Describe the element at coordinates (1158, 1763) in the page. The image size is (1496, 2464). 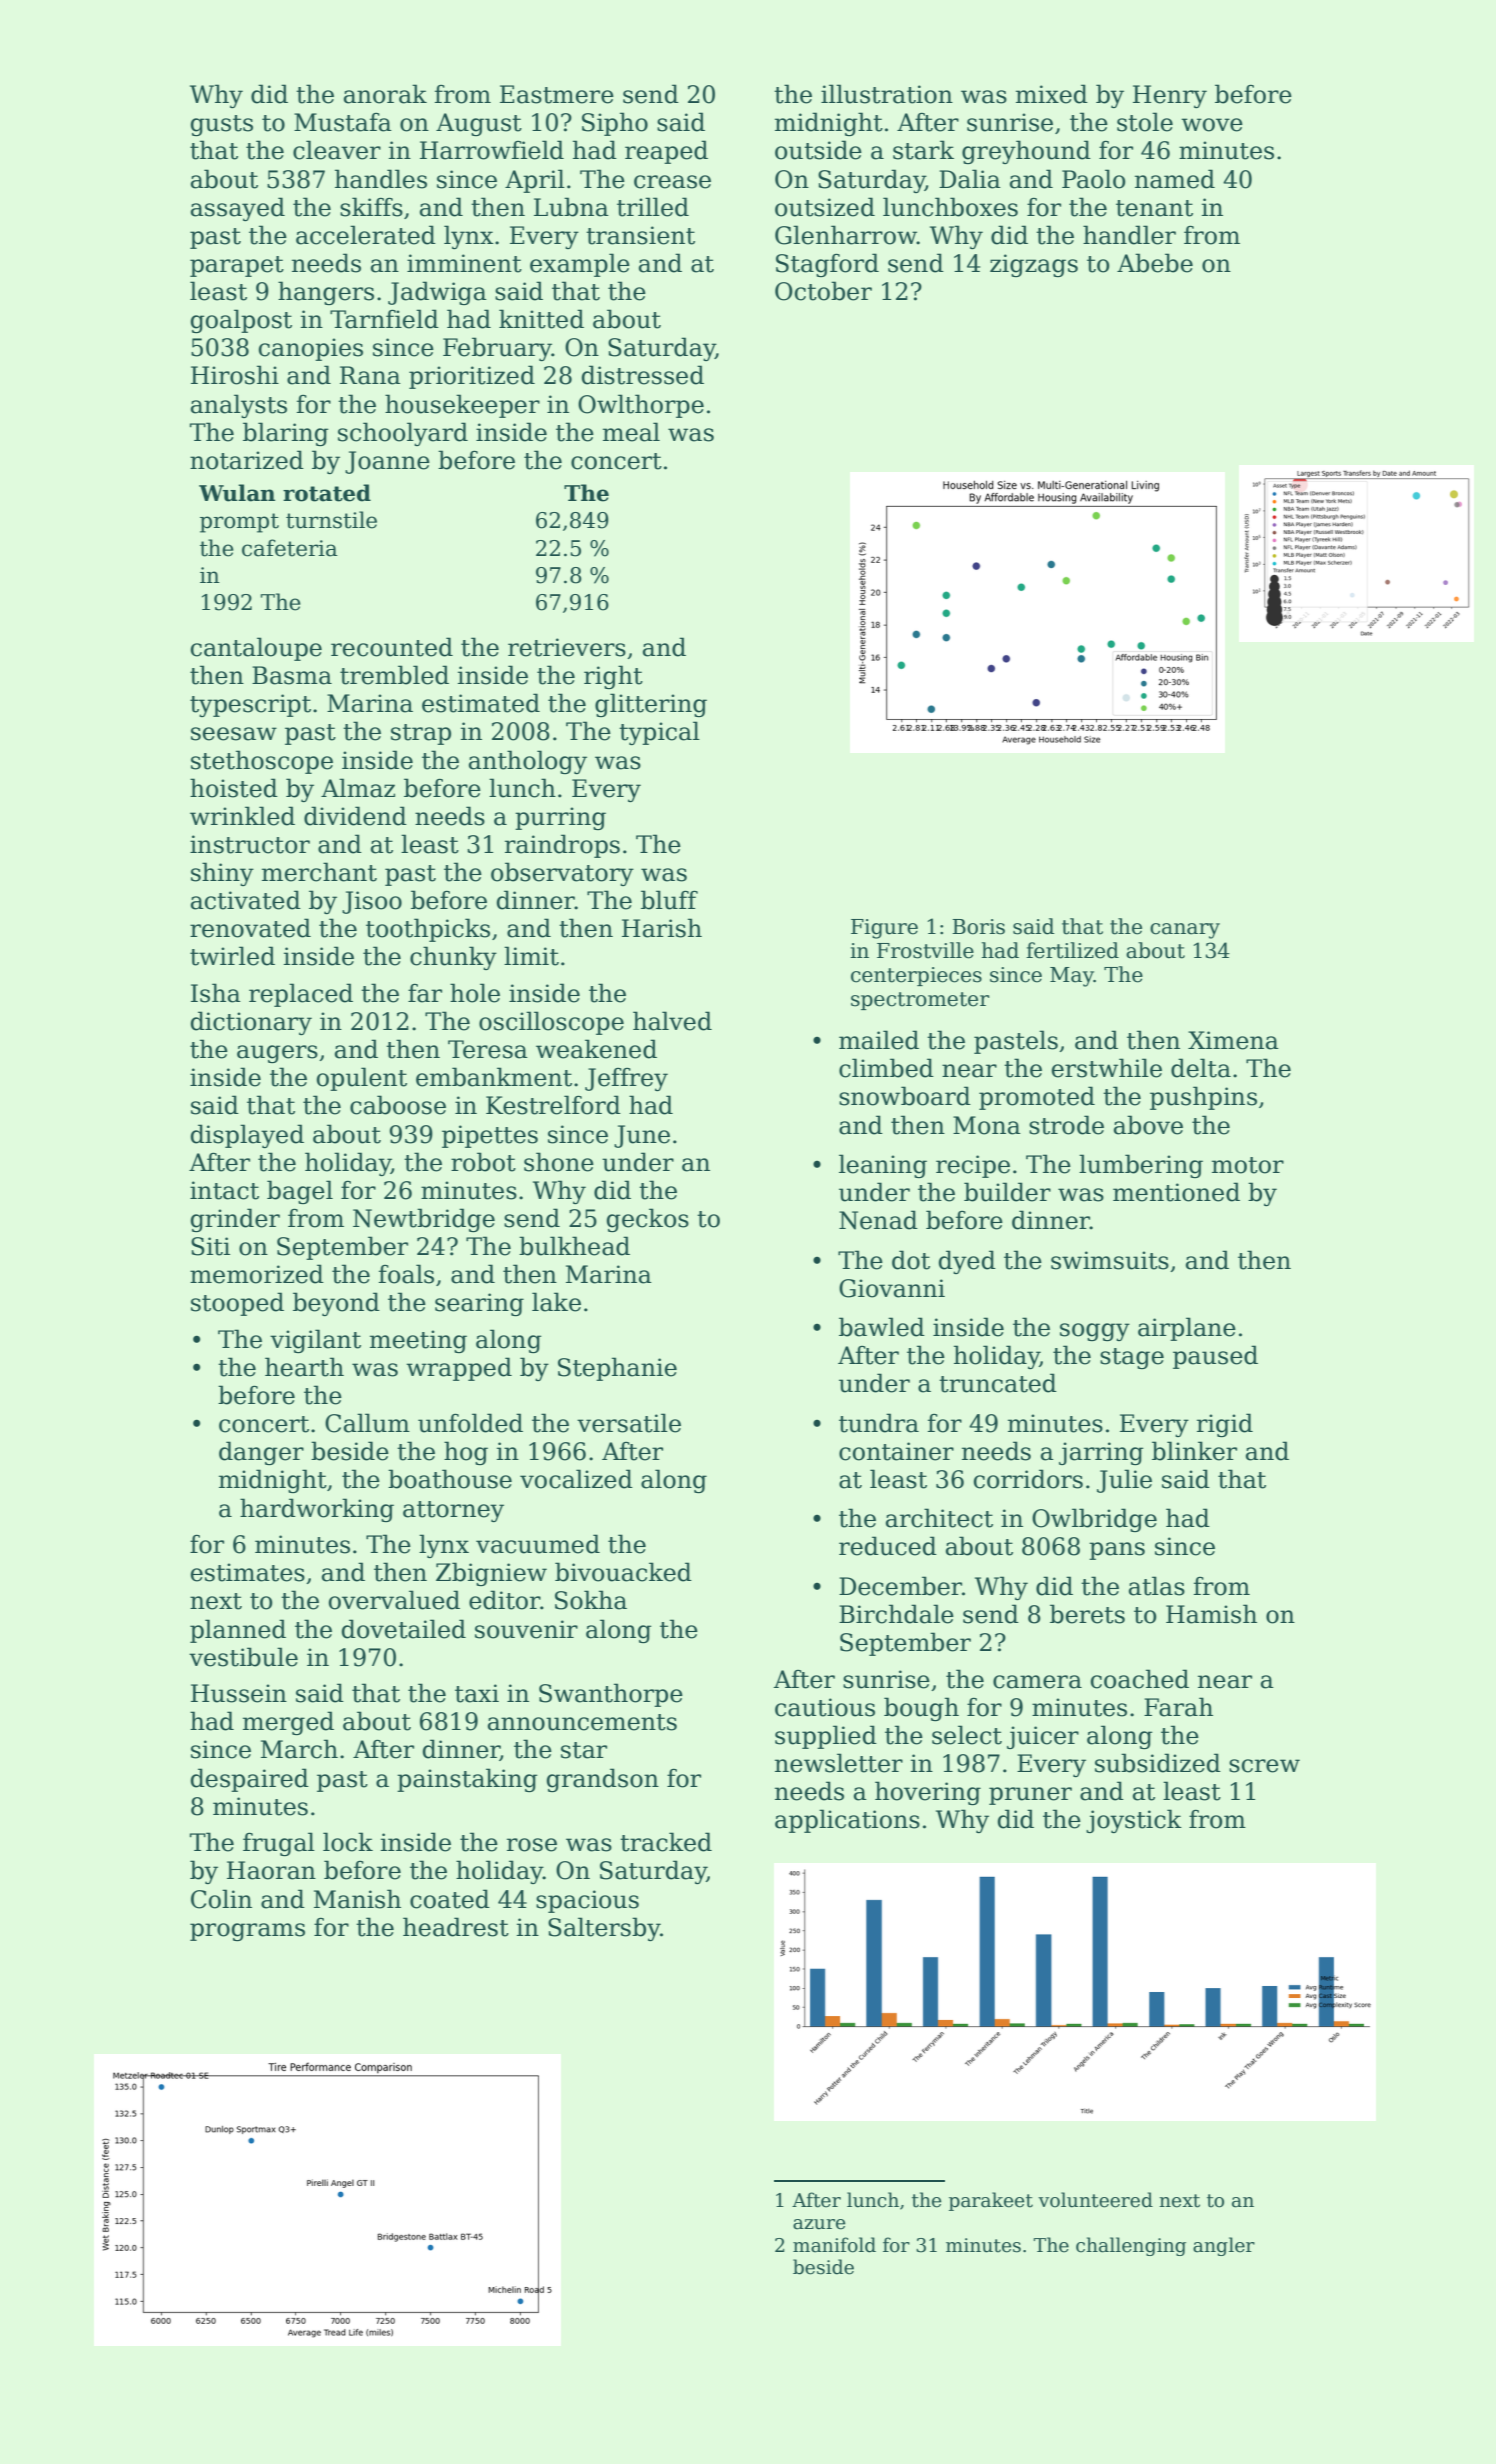
I see `subsidized` at that location.
